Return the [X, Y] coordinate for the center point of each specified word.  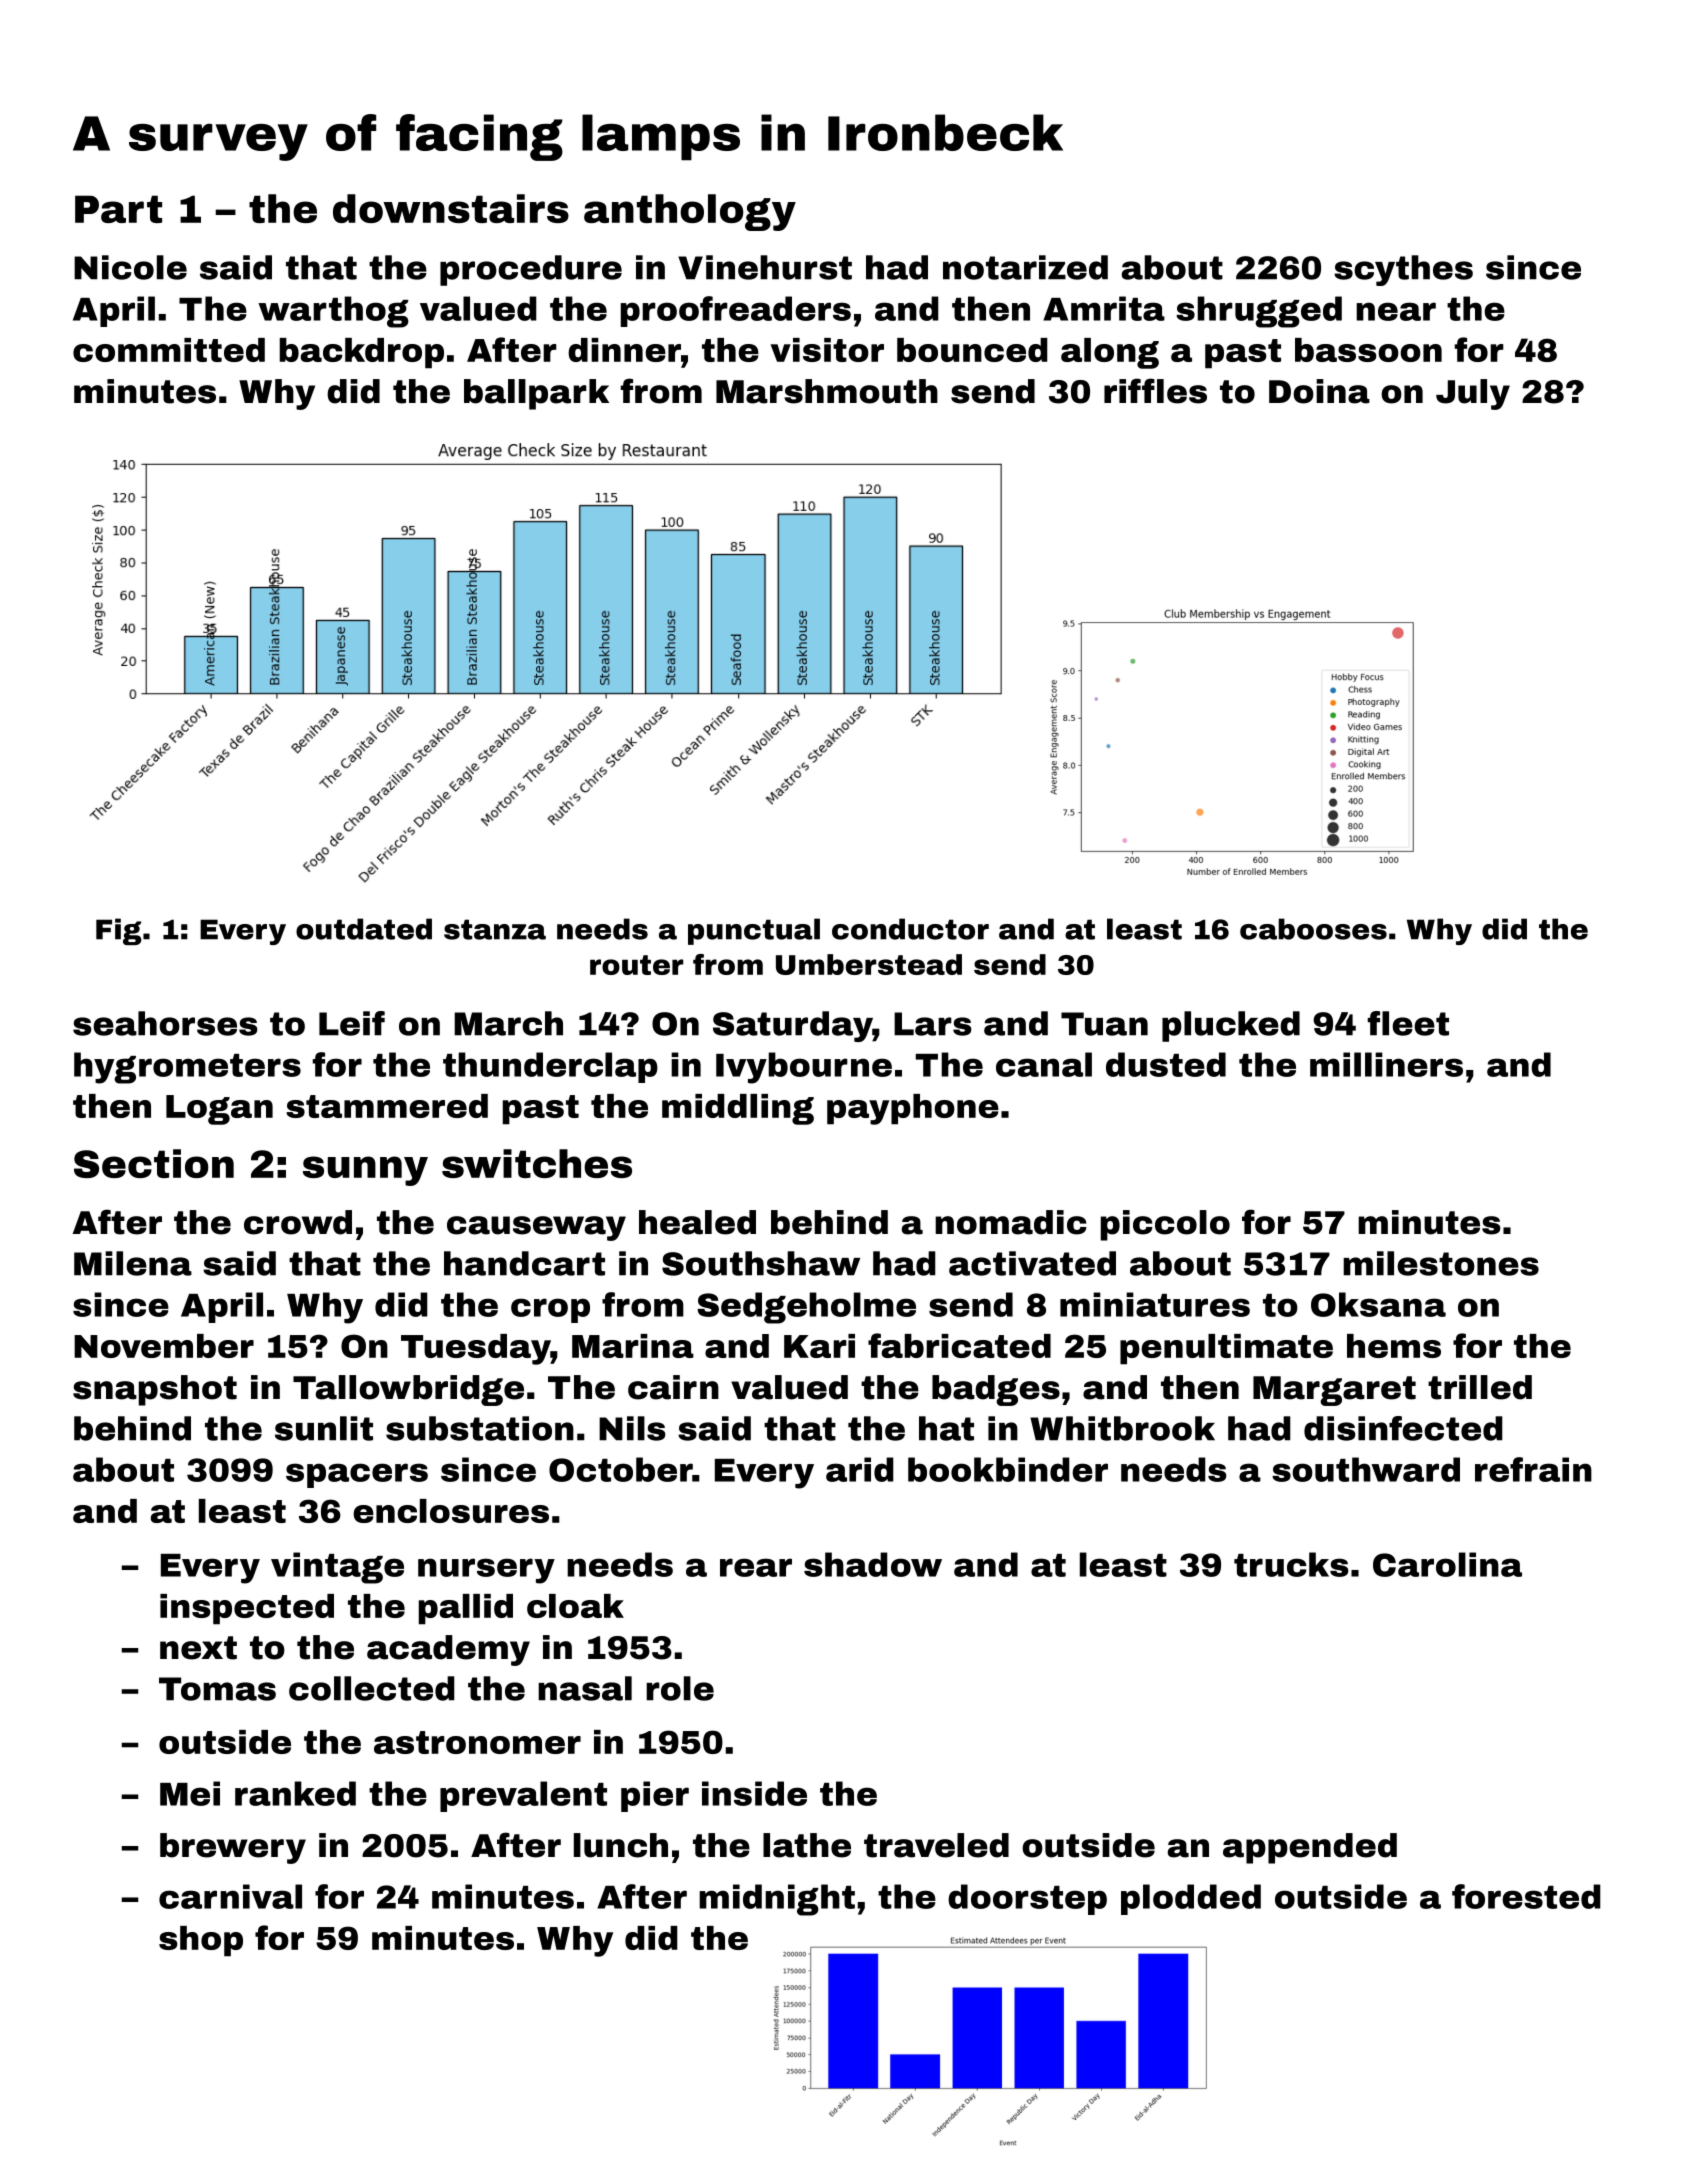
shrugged [1259, 312]
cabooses [1313, 929]
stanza [495, 929]
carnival [230, 1896]
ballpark [536, 394]
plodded [1191, 1899]
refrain [1533, 1469]
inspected [247, 1609]
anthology [690, 212]
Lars [933, 1024]
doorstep [1027, 1899]
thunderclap [550, 1067]
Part [118, 209]
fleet [1408, 1023]
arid [860, 1469]
